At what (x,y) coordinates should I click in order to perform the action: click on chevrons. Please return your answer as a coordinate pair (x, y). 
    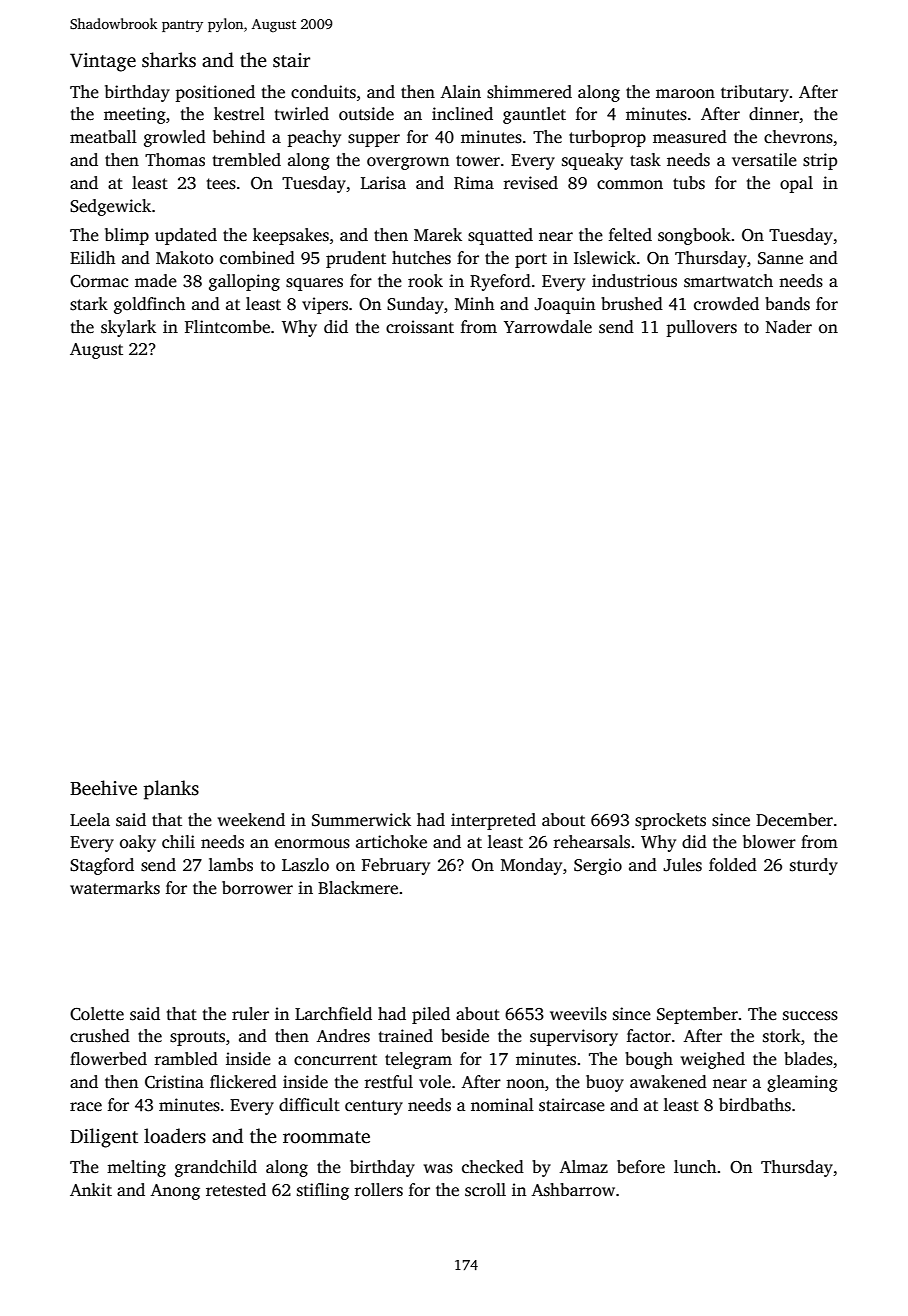
    Looking at the image, I should click on (798, 137).
